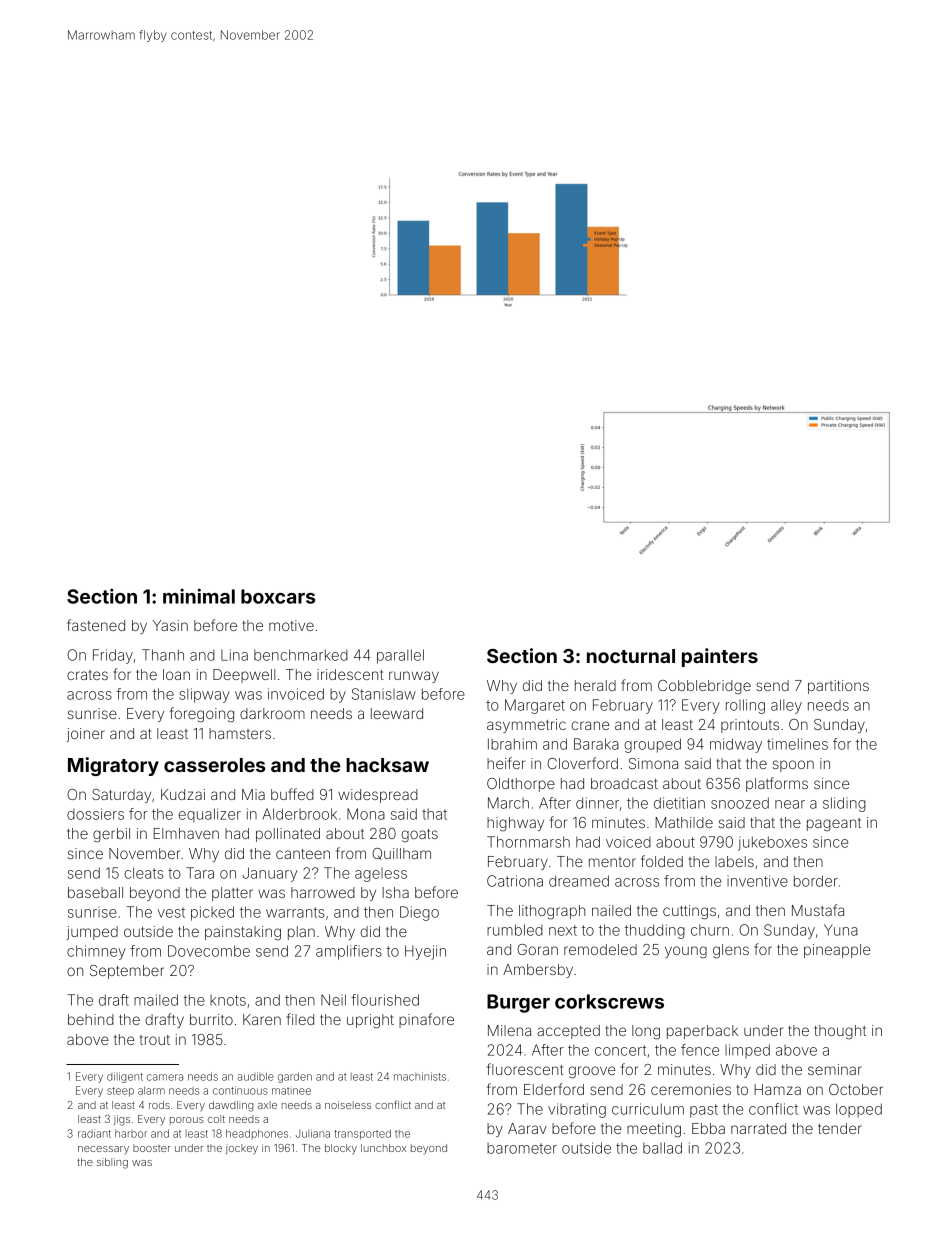 The width and height of the document is (952, 1233). Describe the element at coordinates (720, 657) in the document. I see `painters` at that location.
